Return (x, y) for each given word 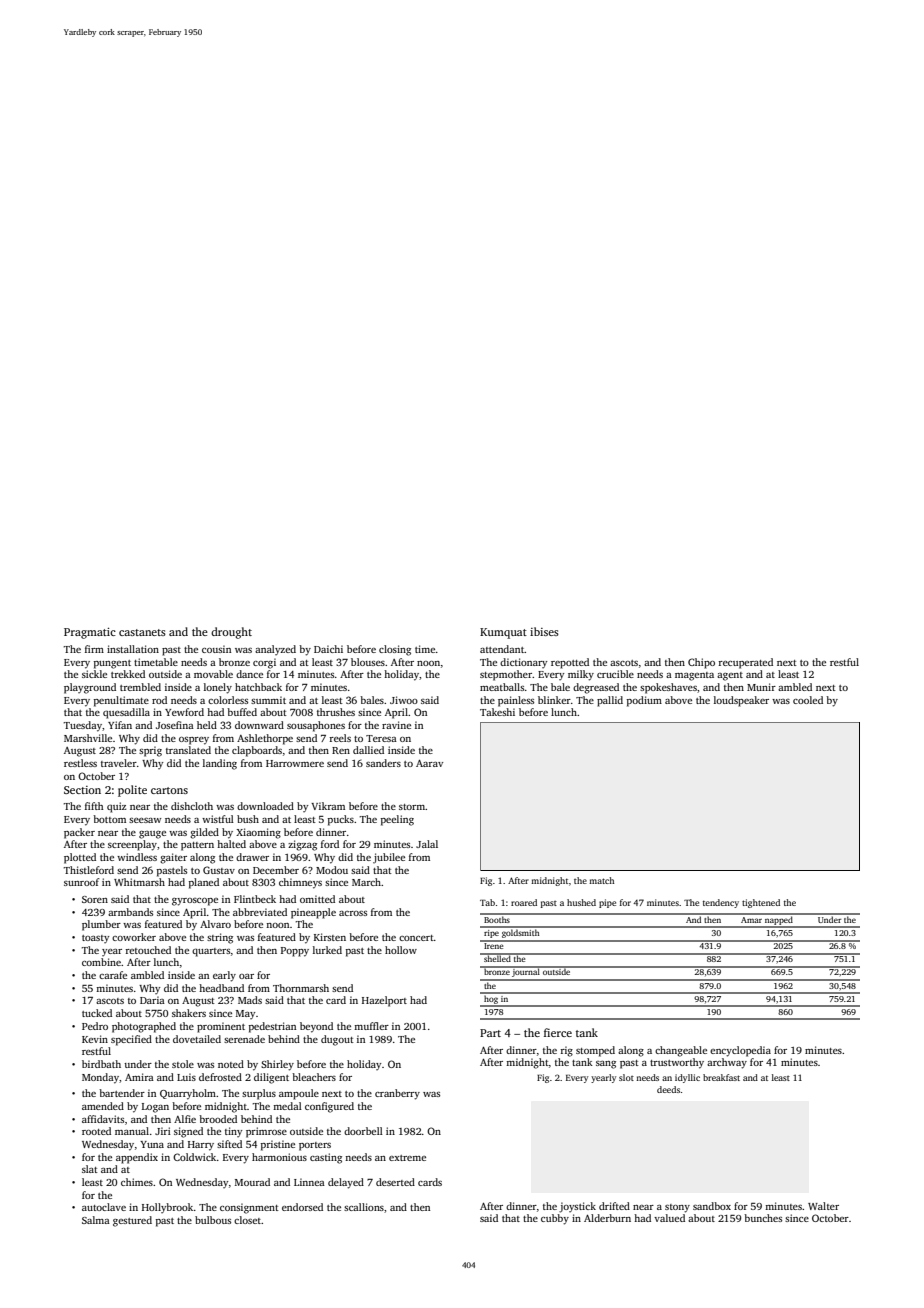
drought (231, 633)
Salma (96, 1220)
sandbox (712, 1206)
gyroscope (195, 902)
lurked (327, 950)
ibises (544, 631)
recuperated (746, 663)
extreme (407, 1158)
